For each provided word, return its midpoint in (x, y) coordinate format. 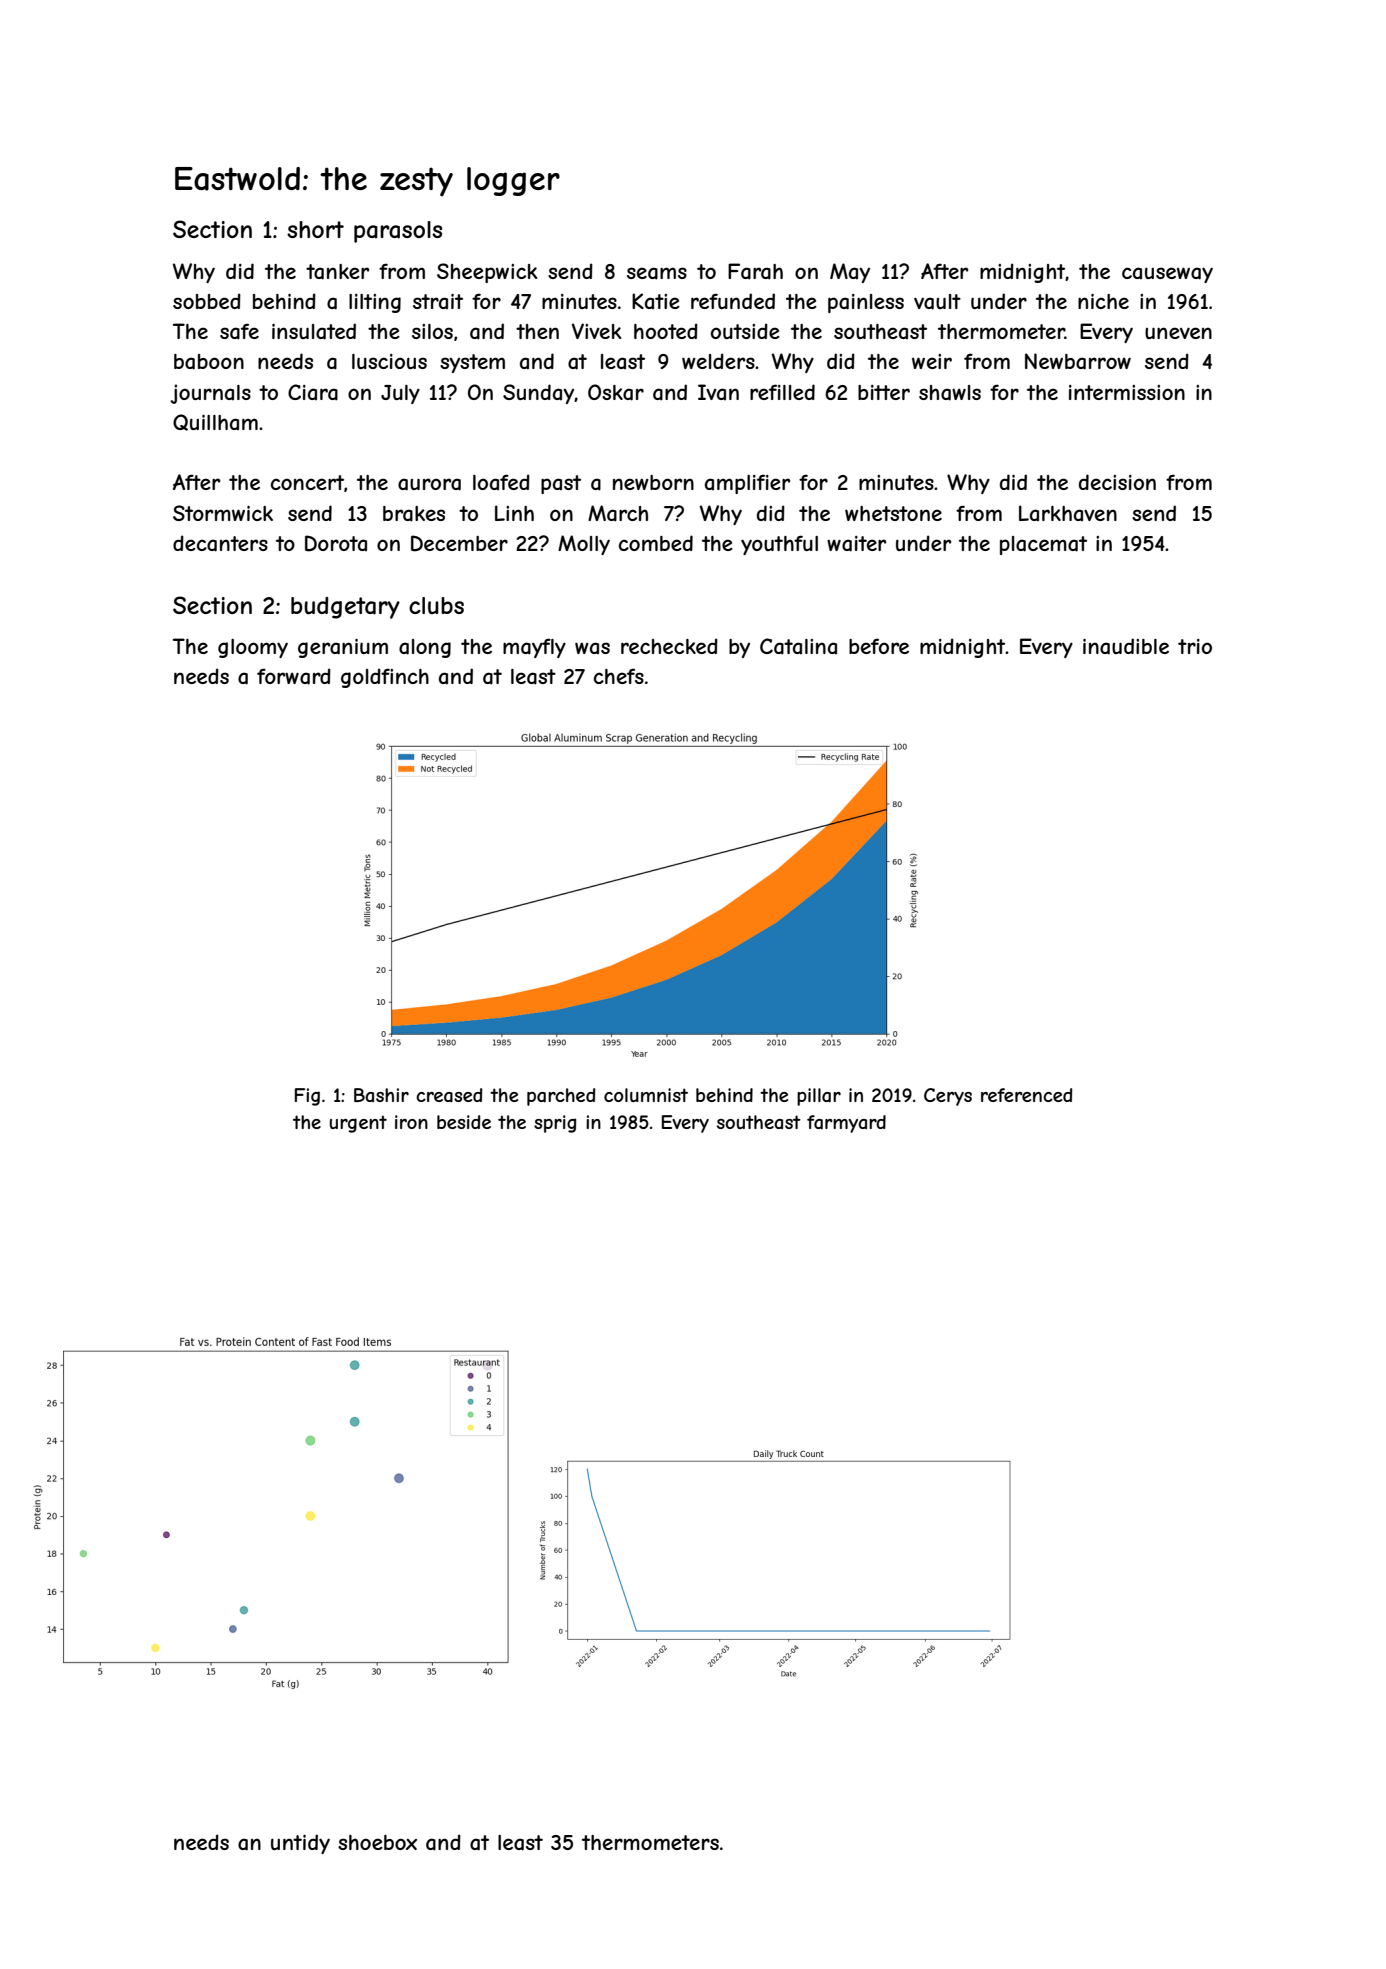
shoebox (377, 1842)
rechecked (669, 646)
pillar (819, 1097)
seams (657, 273)
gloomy (253, 648)
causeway (1167, 275)
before (879, 646)
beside (464, 1122)
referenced (1026, 1095)
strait (438, 302)
